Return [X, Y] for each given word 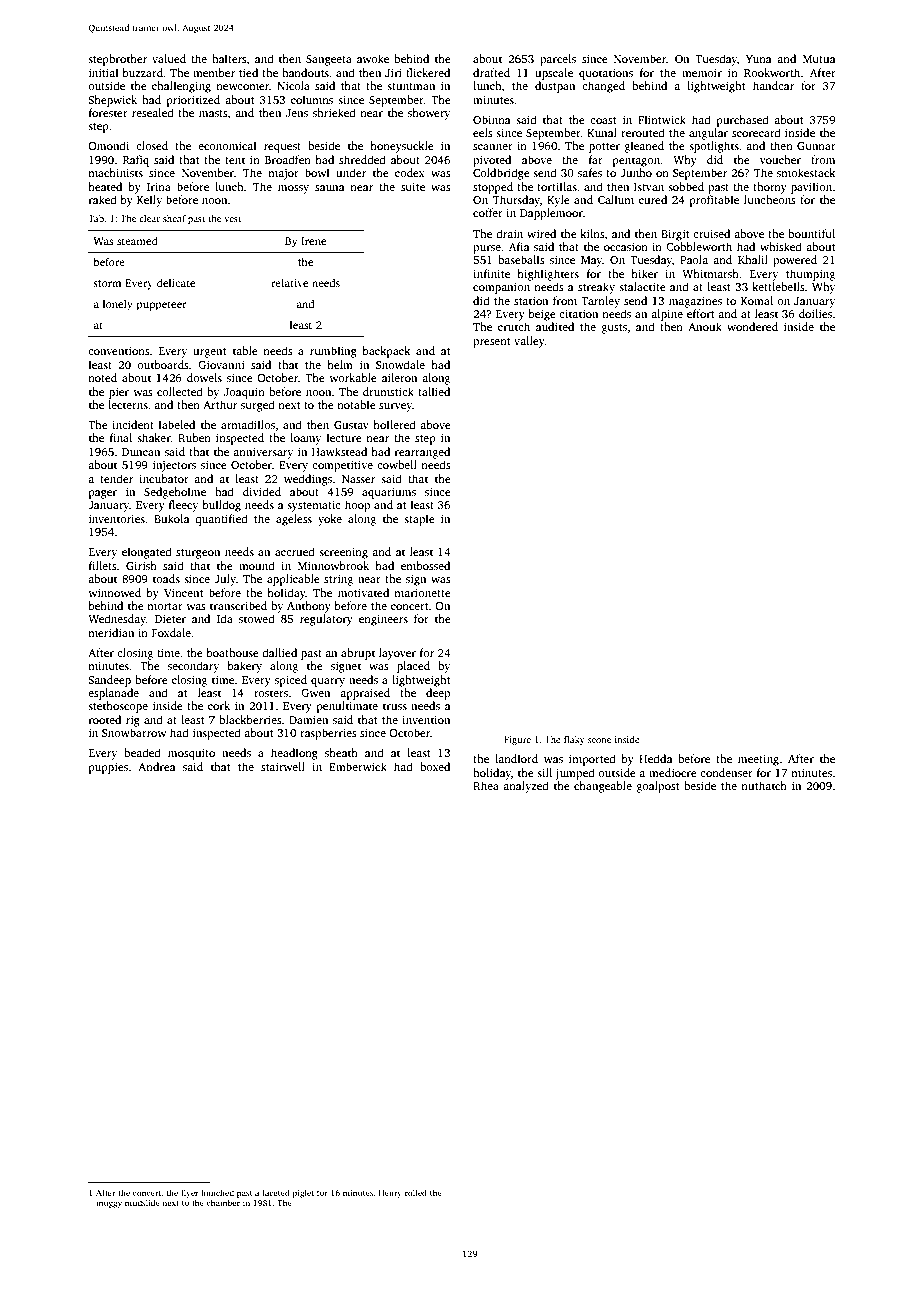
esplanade [113, 694]
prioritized [193, 101]
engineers [383, 620]
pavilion [811, 188]
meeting [758, 760]
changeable [603, 787]
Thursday [516, 201]
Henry [390, 1194]
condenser [726, 772]
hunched [217, 1192]
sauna [330, 188]
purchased [743, 121]
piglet [303, 1193]
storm [107, 283]
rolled [416, 1192]
